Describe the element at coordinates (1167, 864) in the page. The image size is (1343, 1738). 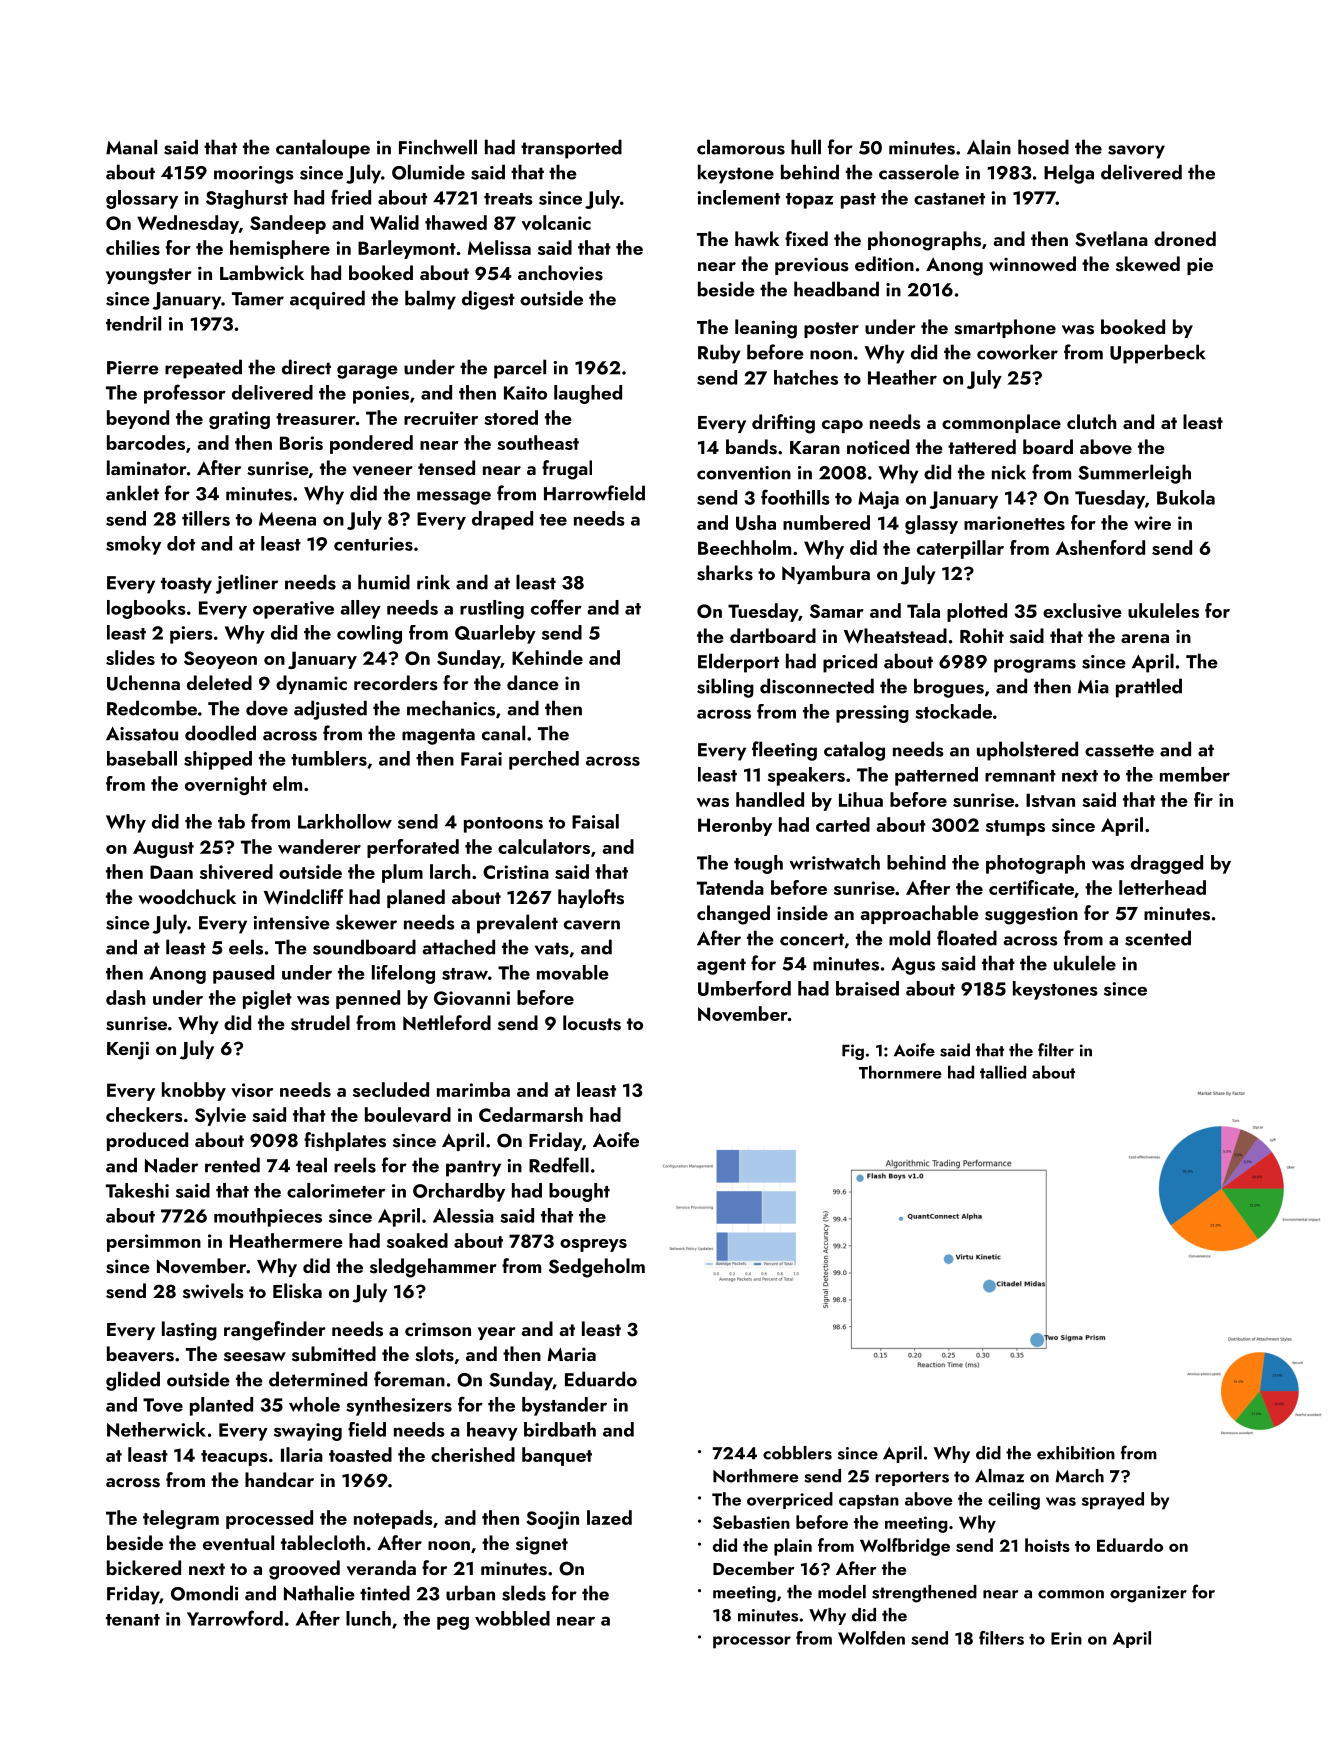
I see `dragged` at that location.
